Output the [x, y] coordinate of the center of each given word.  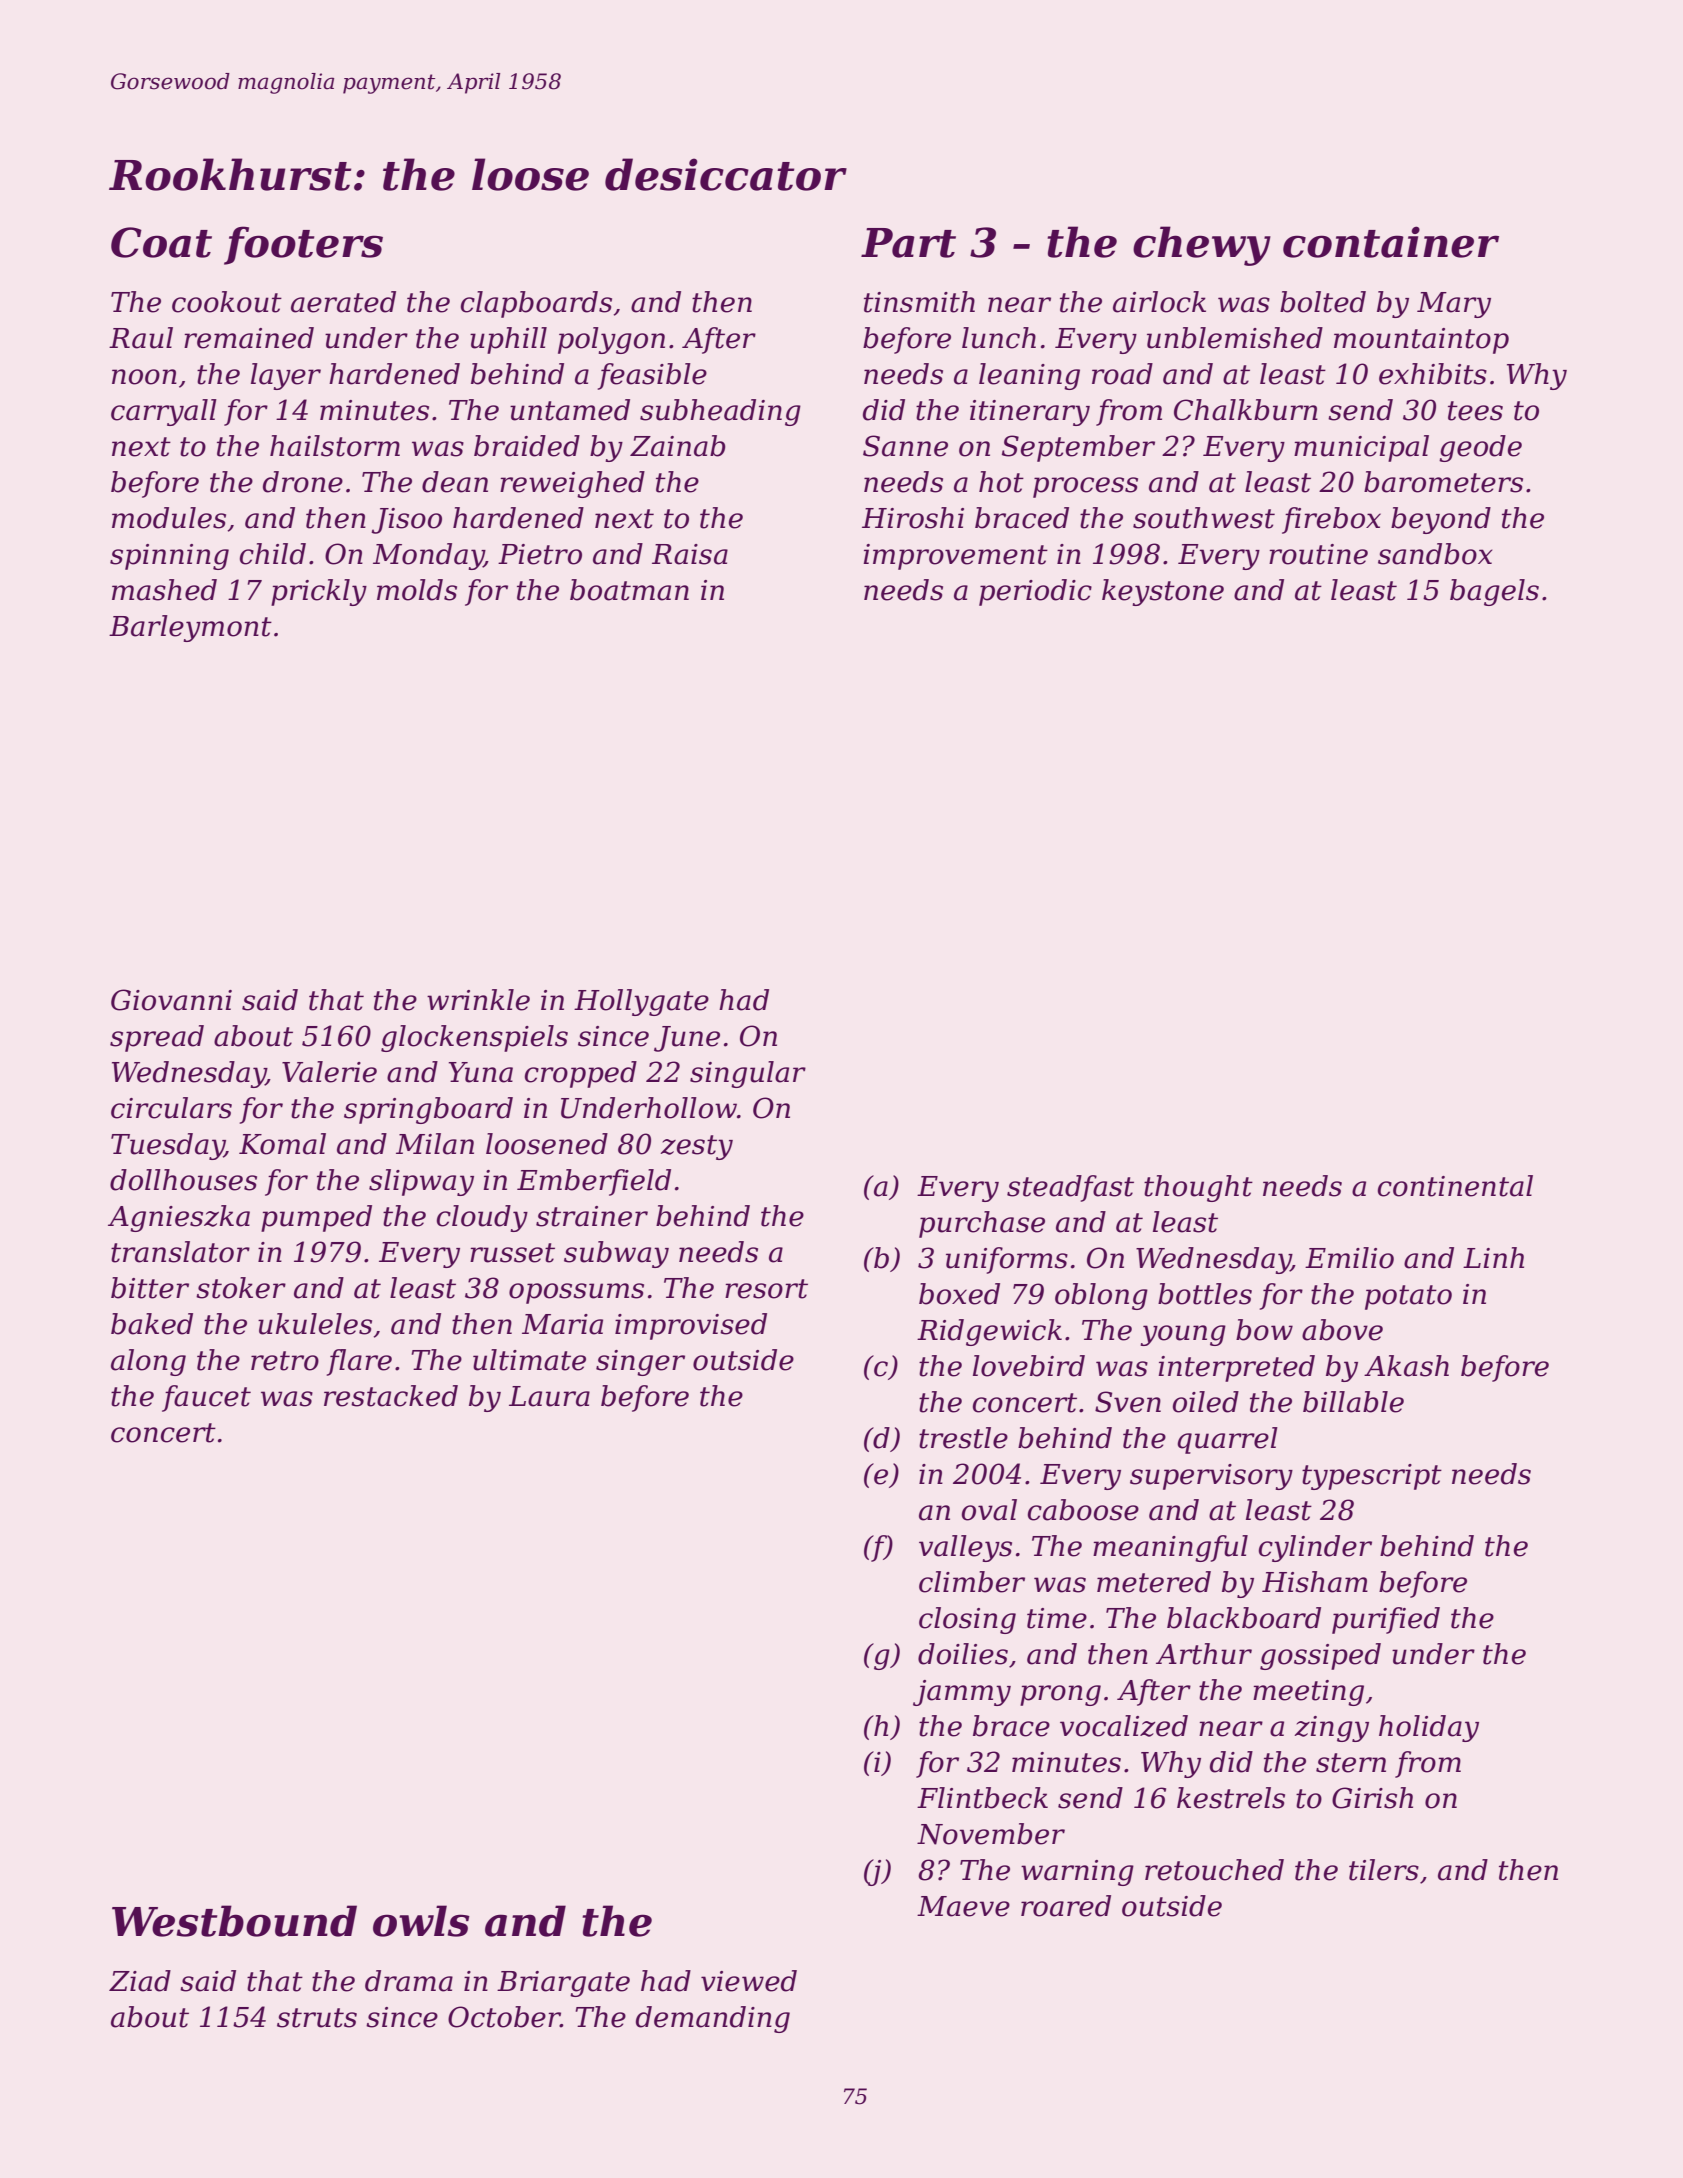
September [1078, 448]
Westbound [234, 1921]
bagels [1494, 592]
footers [303, 245]
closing [967, 1620]
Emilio [1349, 1258]
